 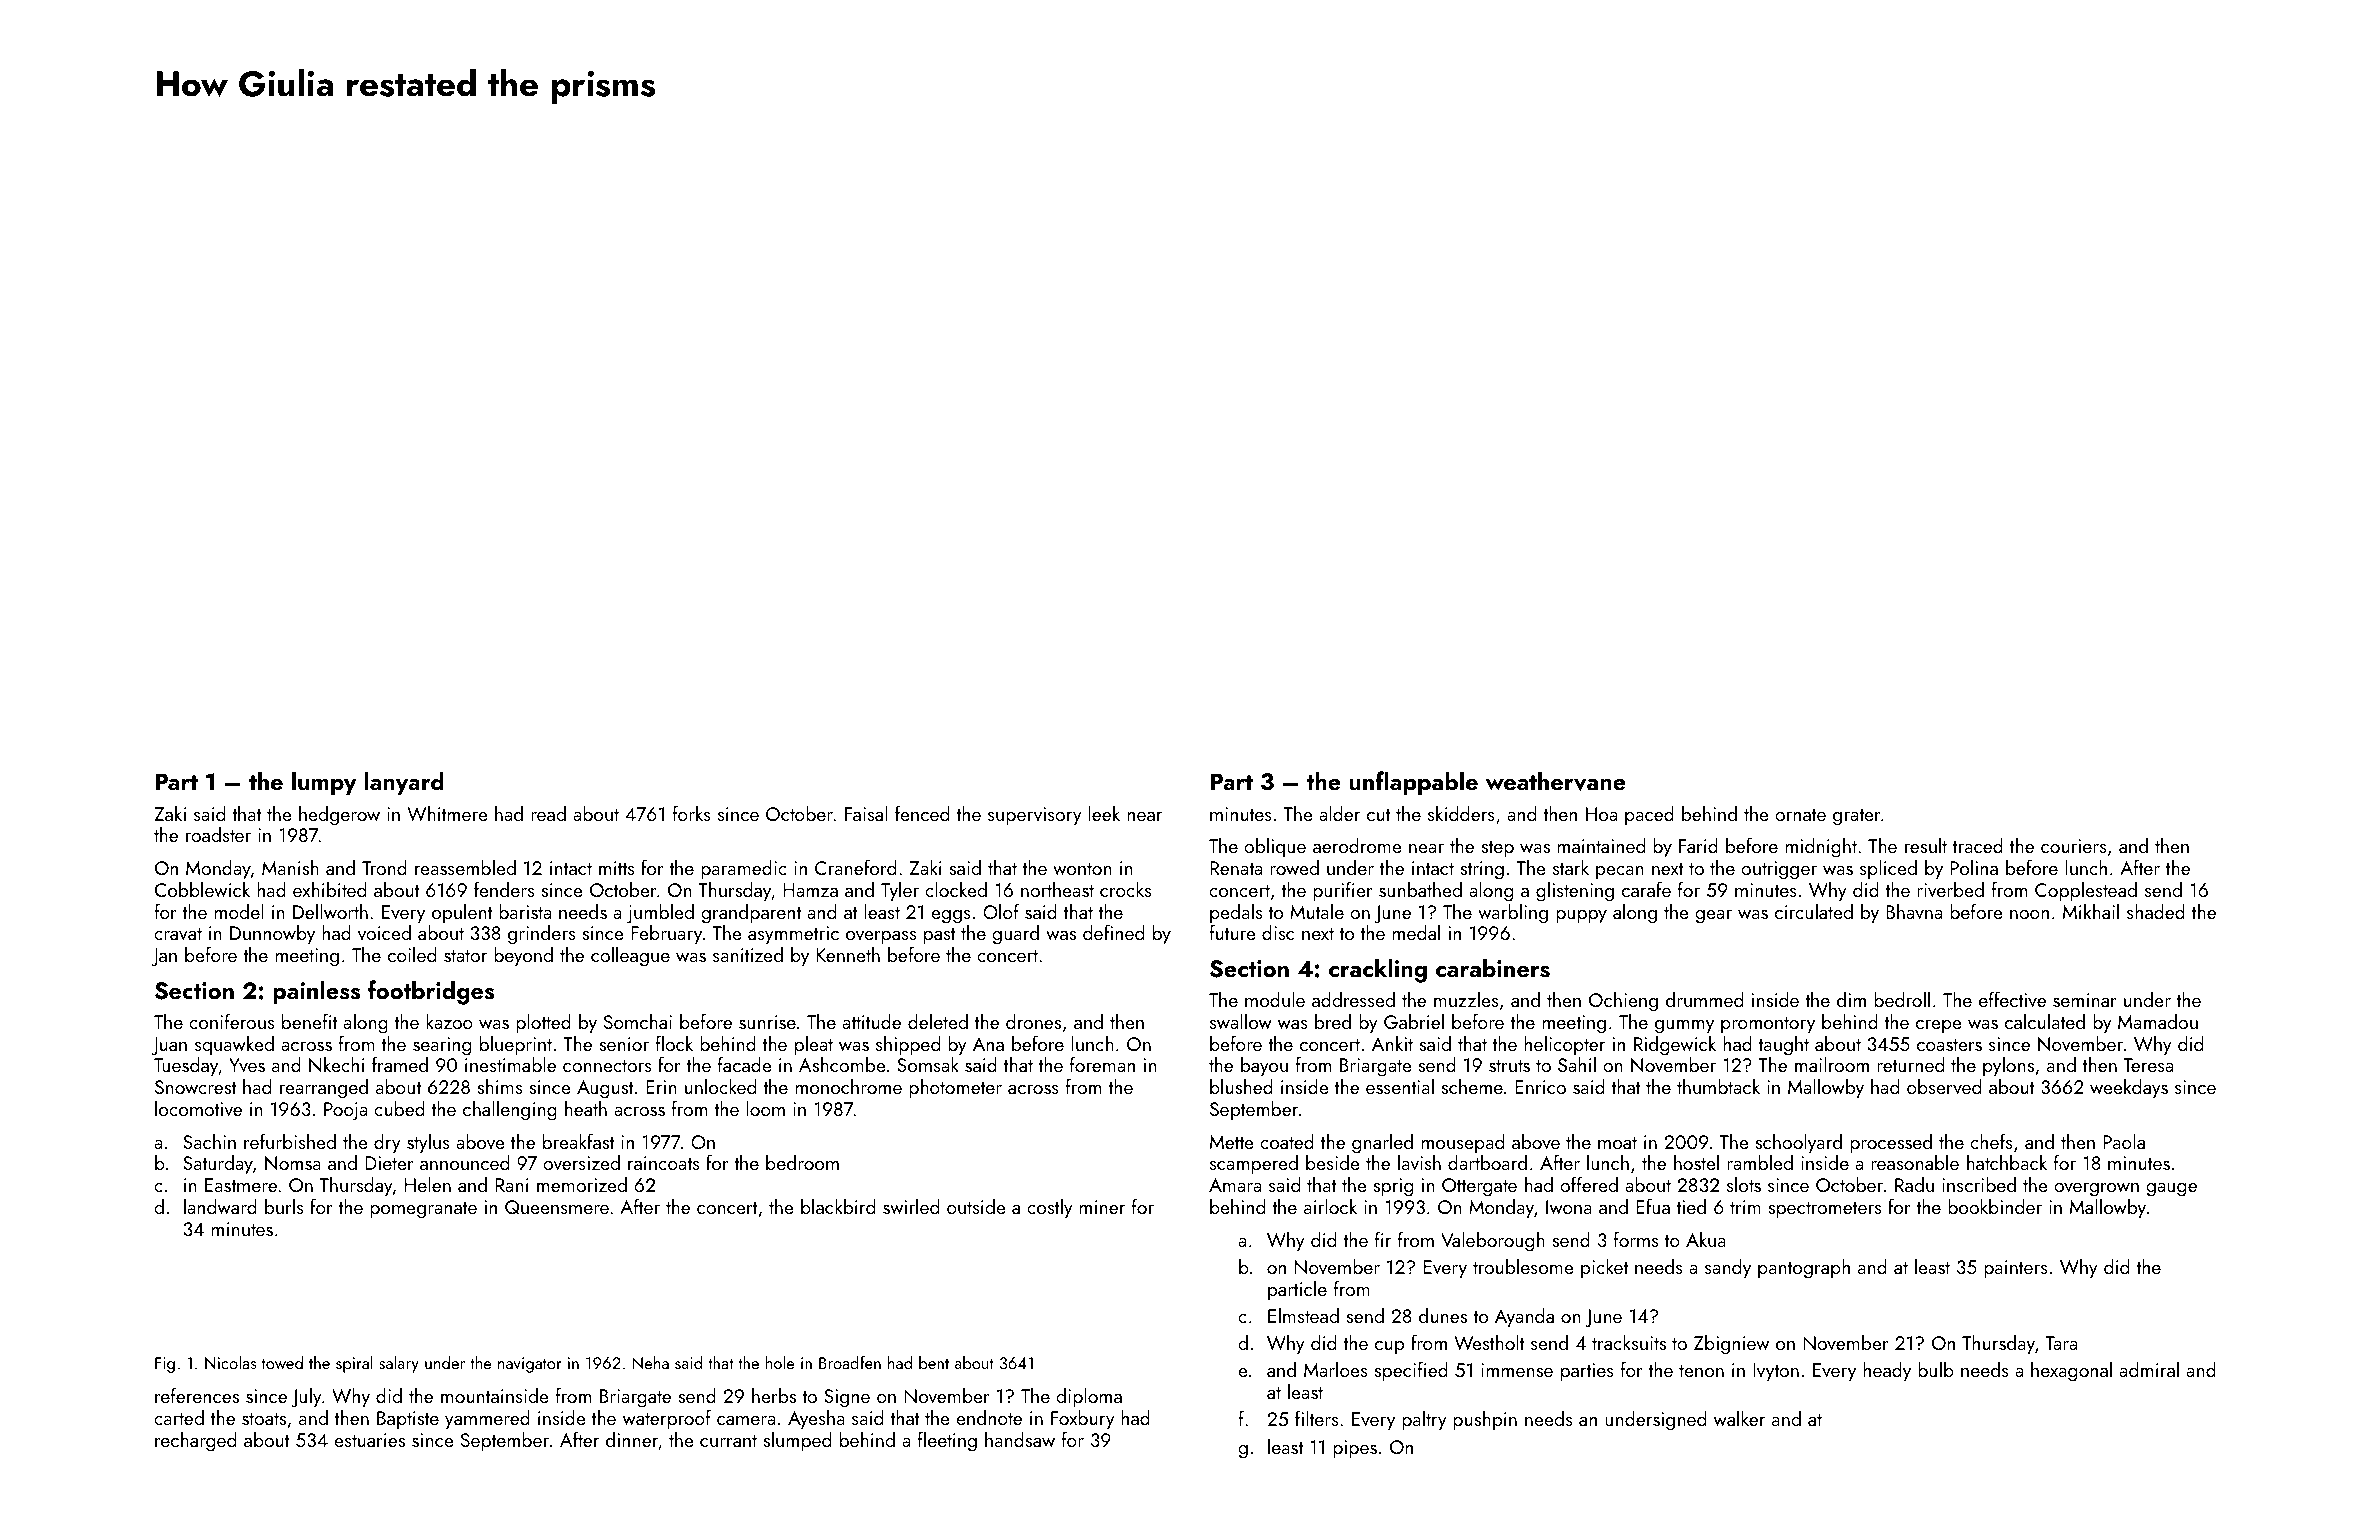 What do you see at coordinates (1113, 932) in the screenshot?
I see `defined` at bounding box center [1113, 932].
